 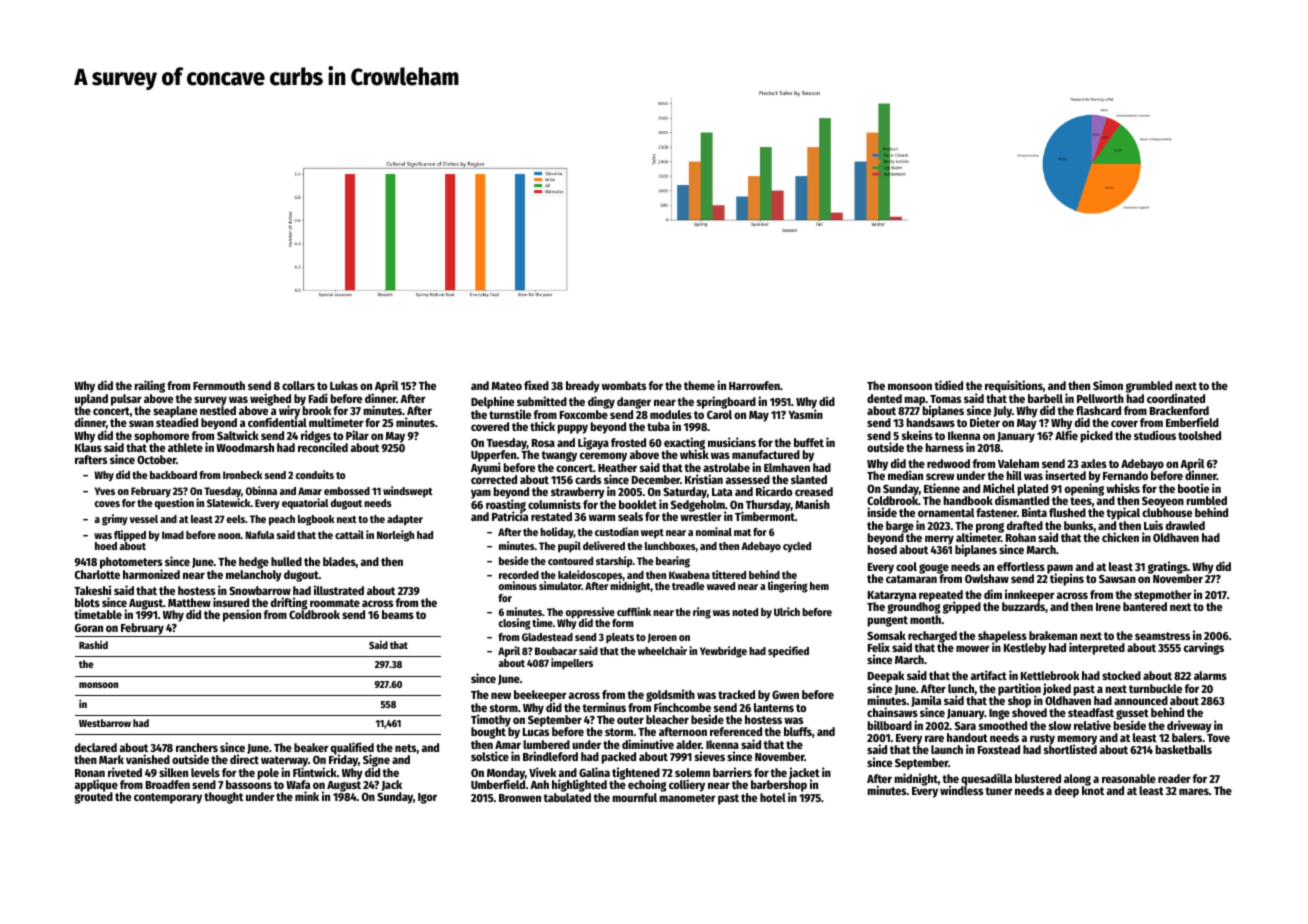 I want to click on Alfie, so click(x=1066, y=435).
